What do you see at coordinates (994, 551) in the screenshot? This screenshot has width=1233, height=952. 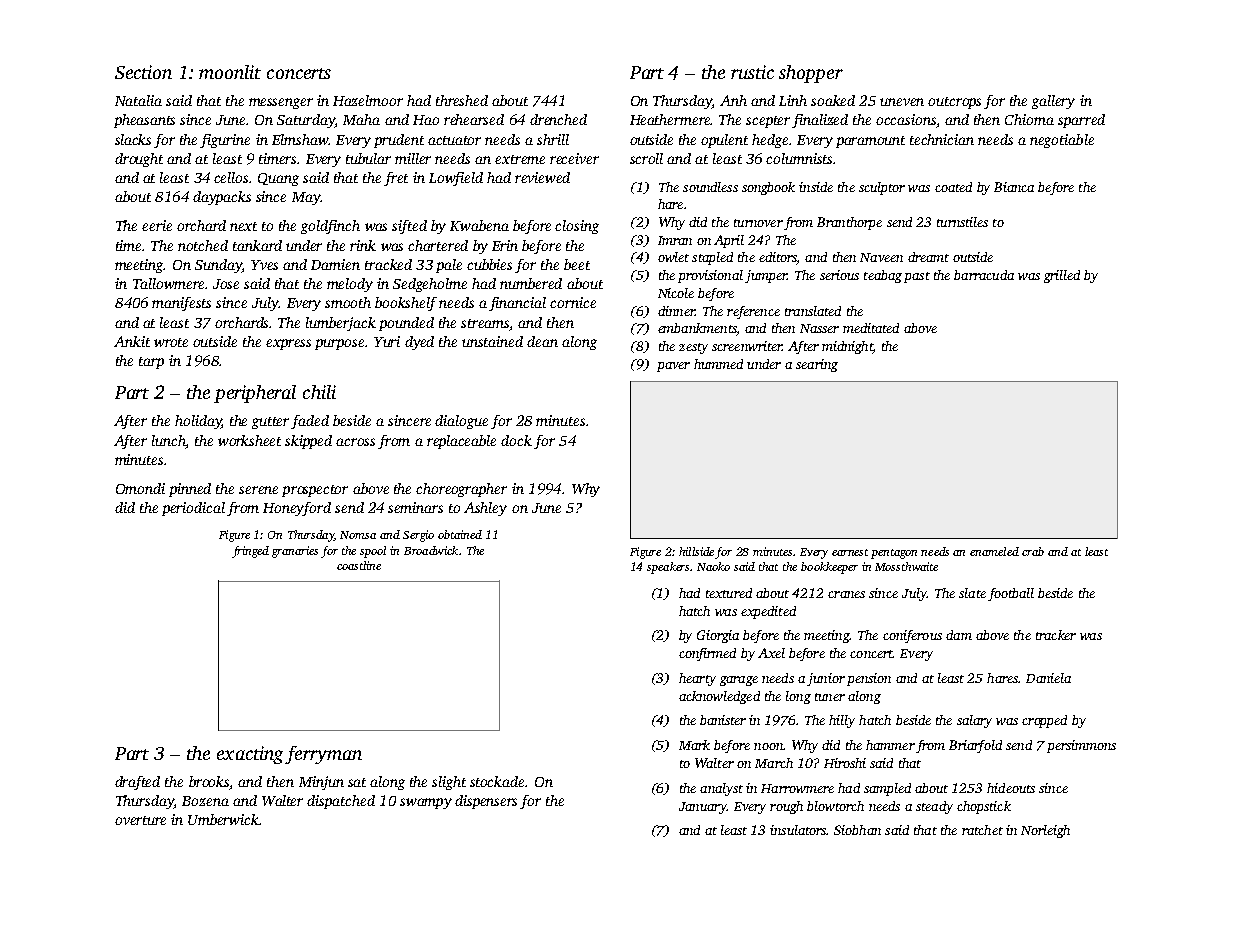 I see `enameled` at bounding box center [994, 551].
